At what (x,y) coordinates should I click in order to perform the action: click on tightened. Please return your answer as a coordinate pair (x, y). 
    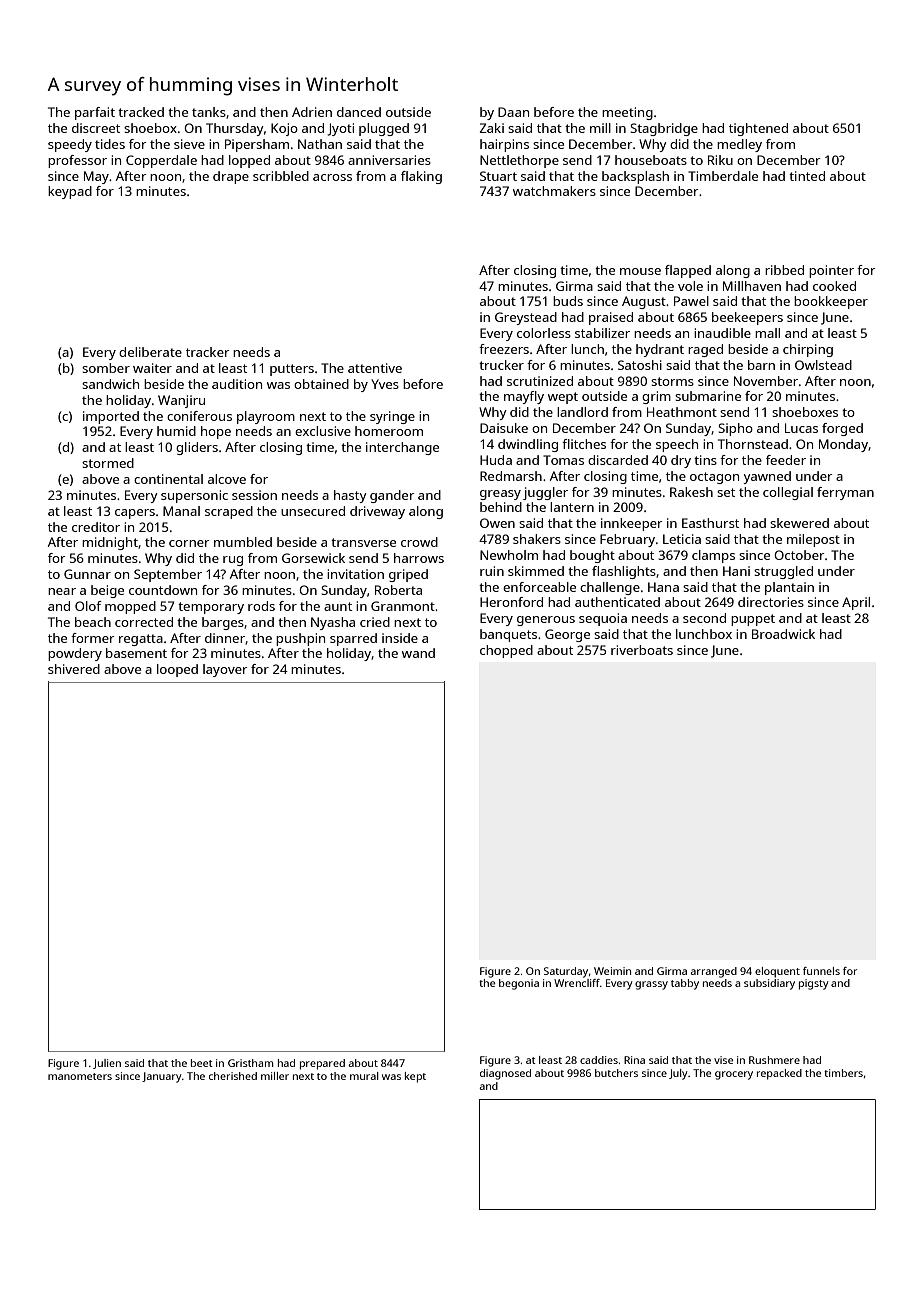
    Looking at the image, I should click on (758, 129).
